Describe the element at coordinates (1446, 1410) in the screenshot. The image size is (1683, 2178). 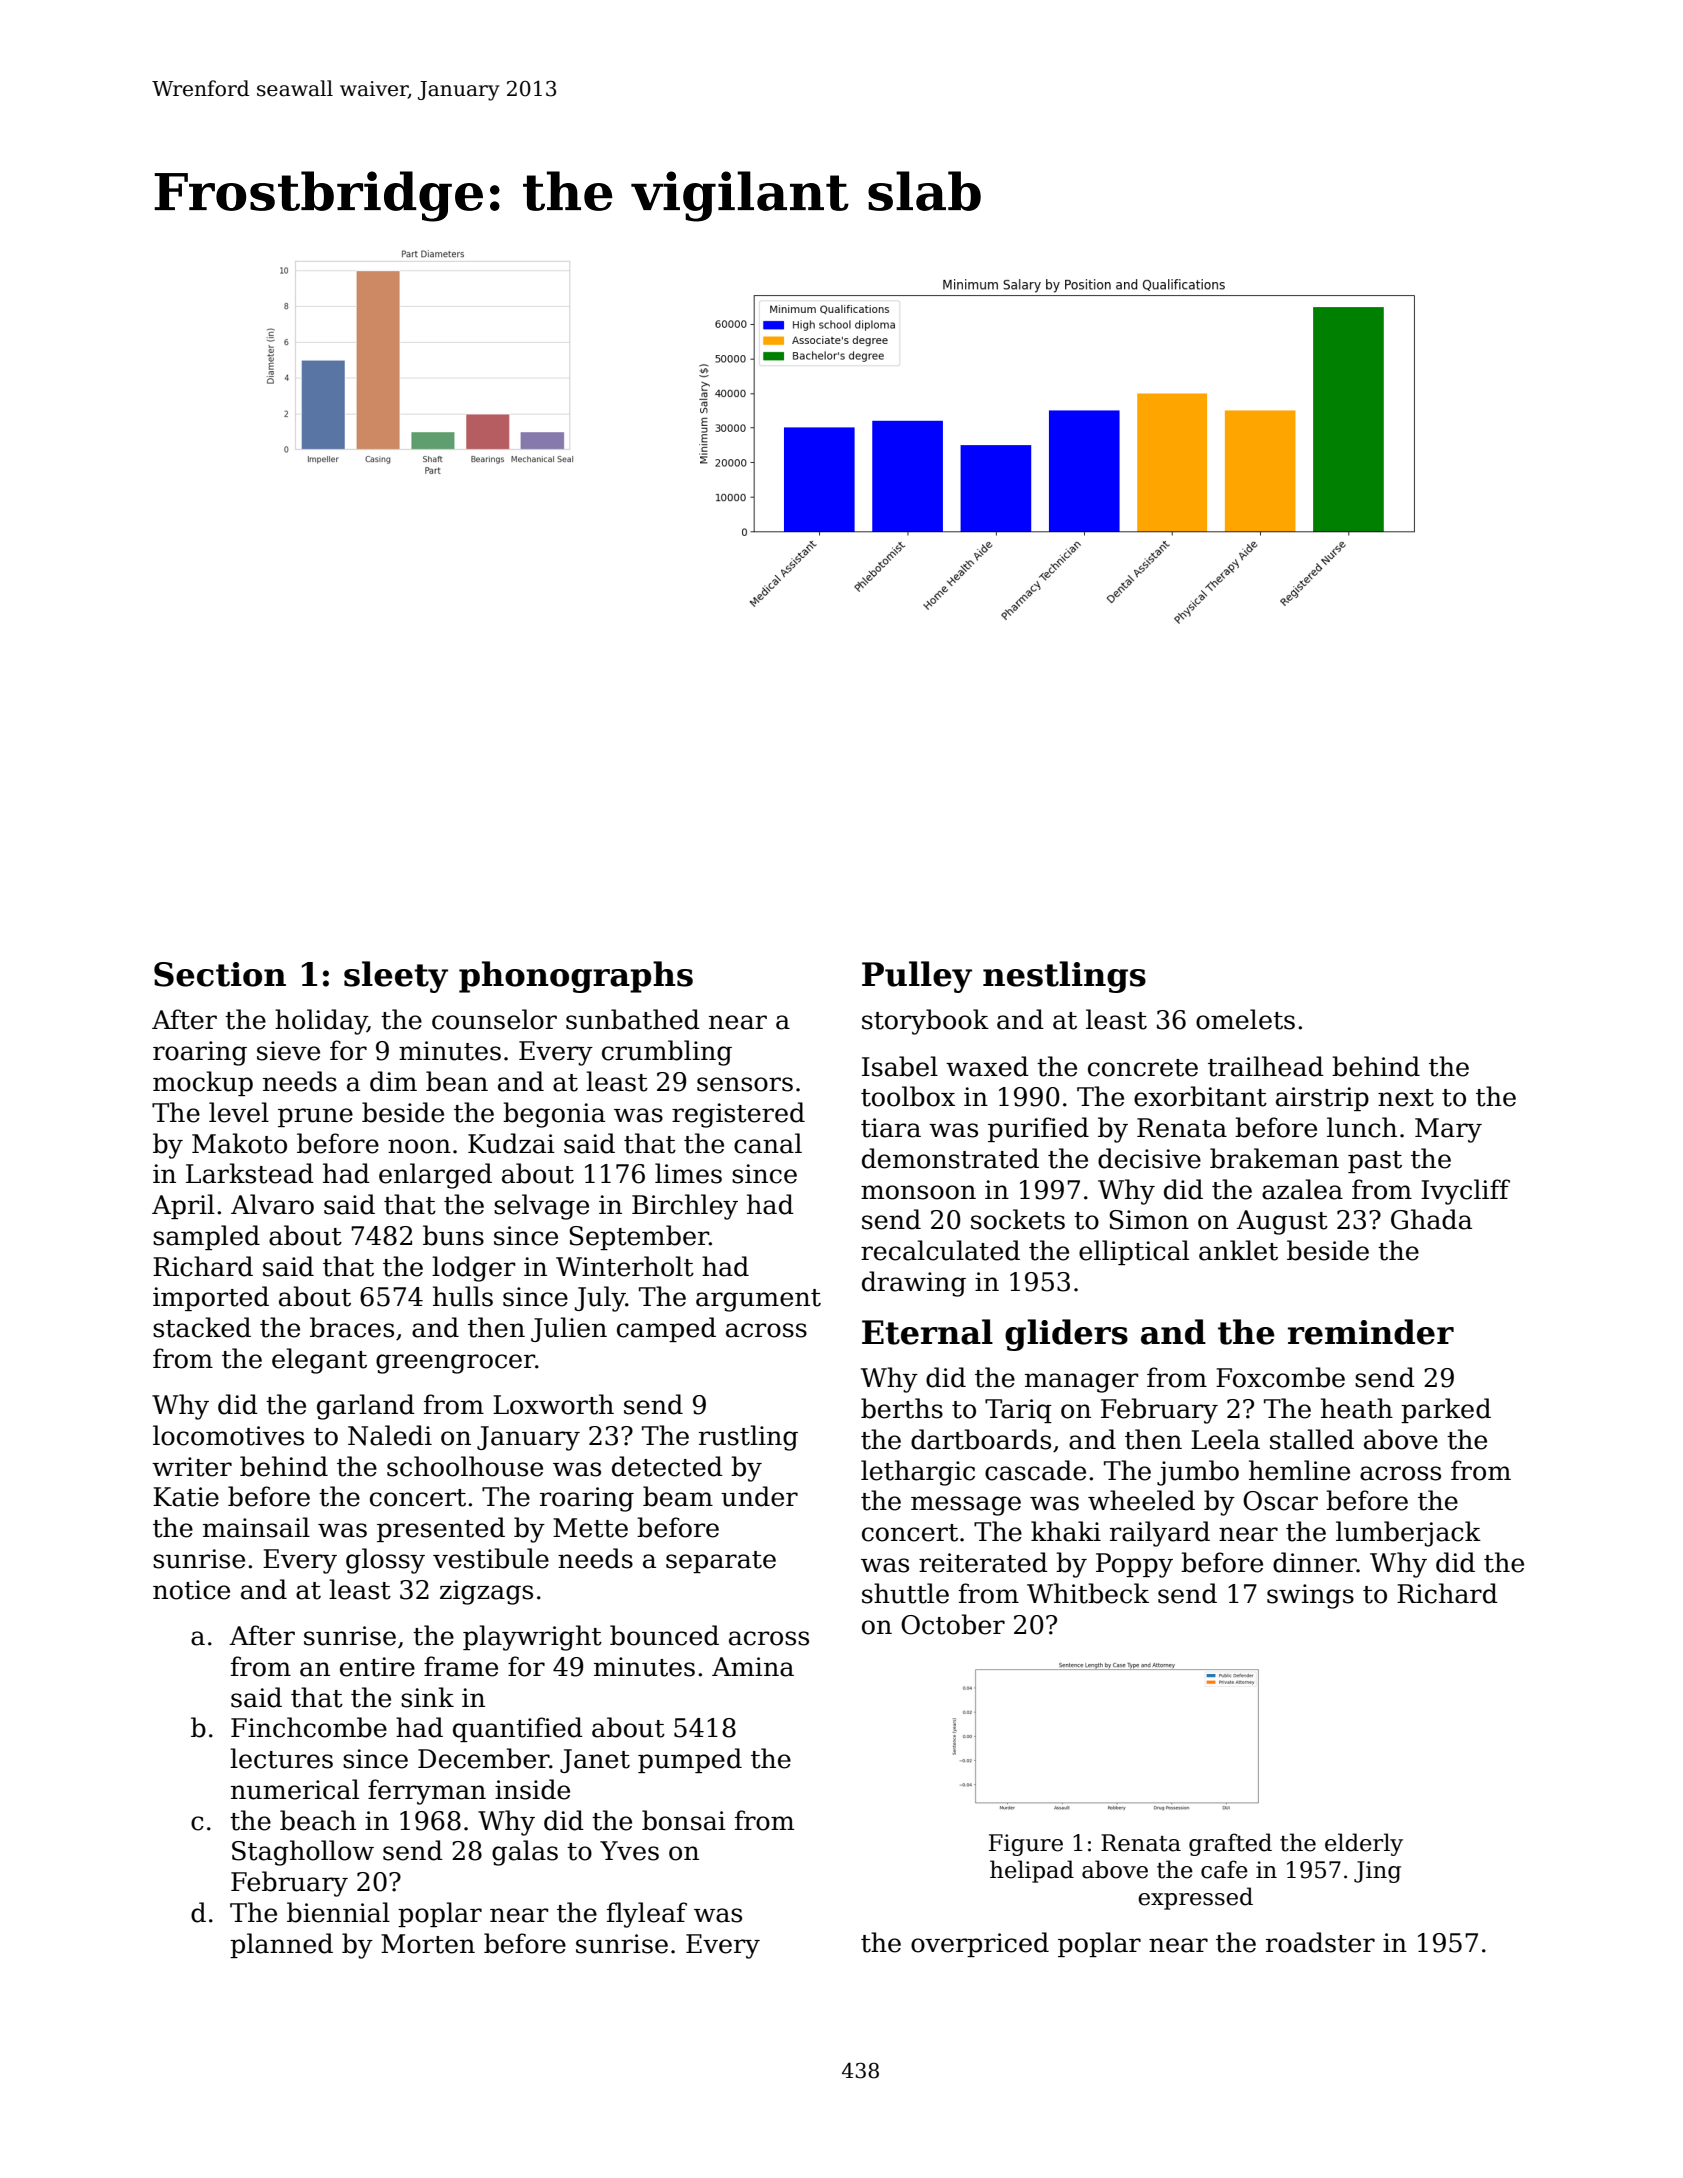
I see `parked` at that location.
